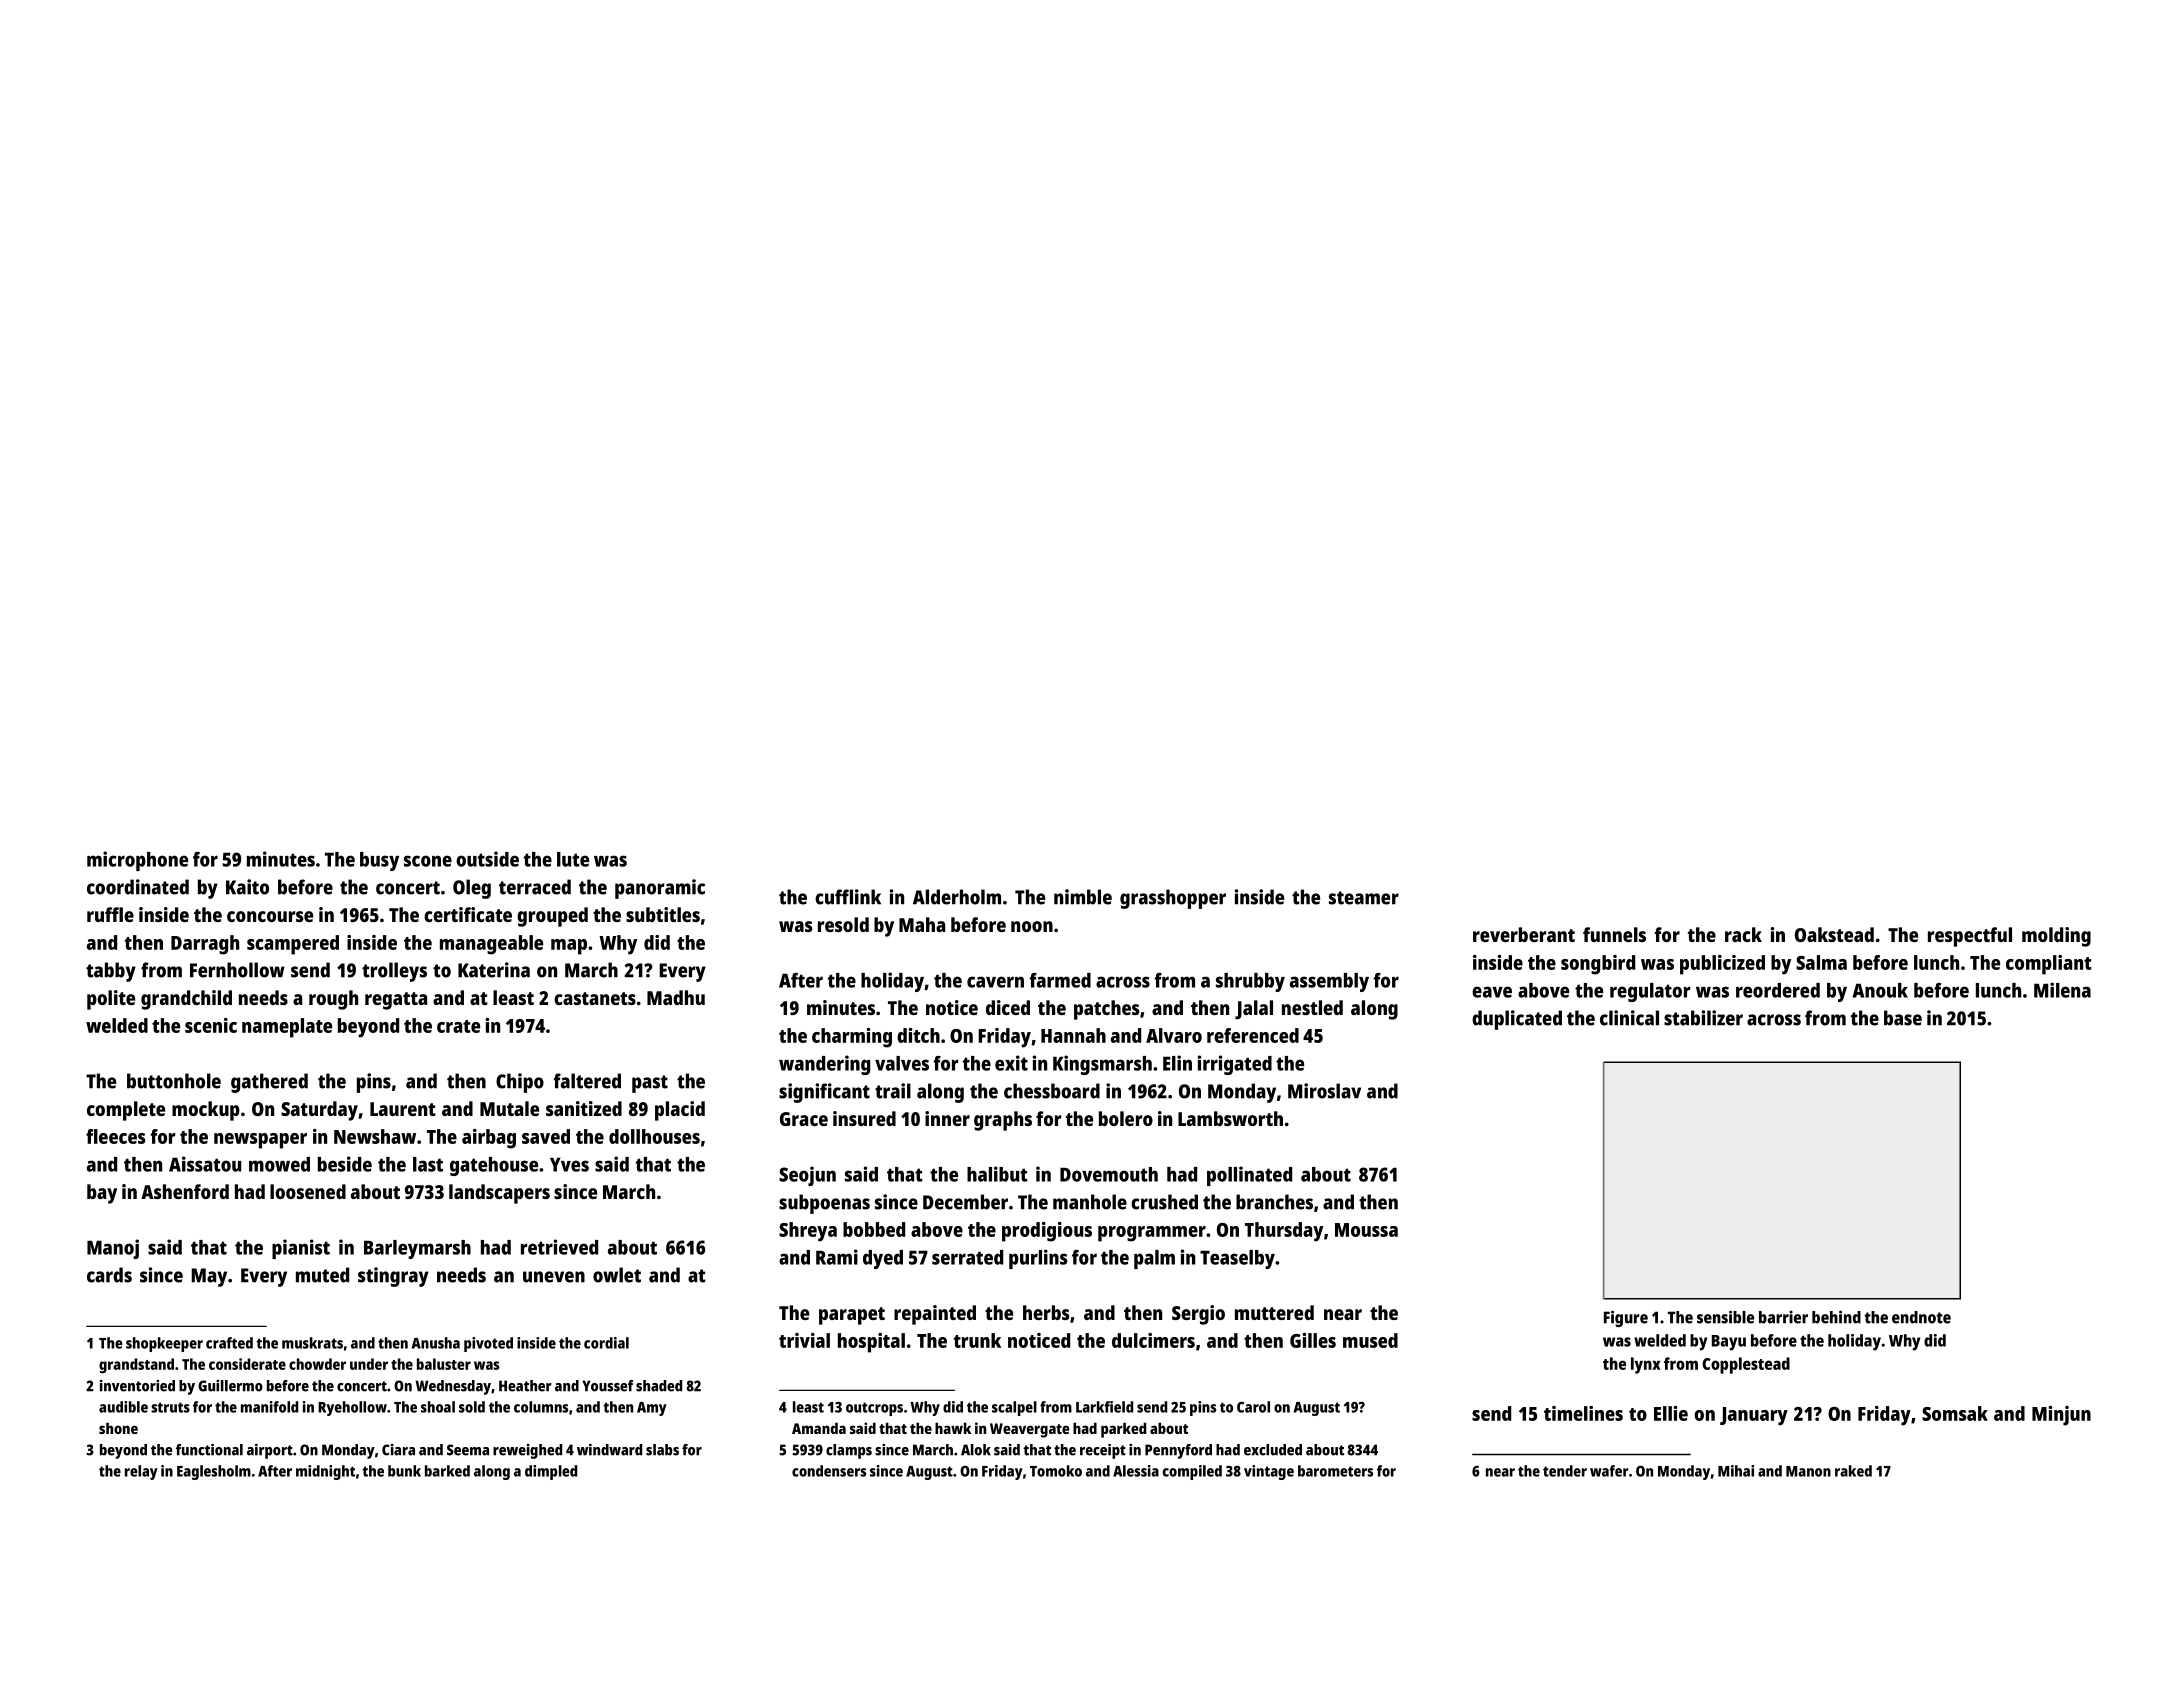  What do you see at coordinates (1173, 899) in the screenshot?
I see `grasshopper` at bounding box center [1173, 899].
